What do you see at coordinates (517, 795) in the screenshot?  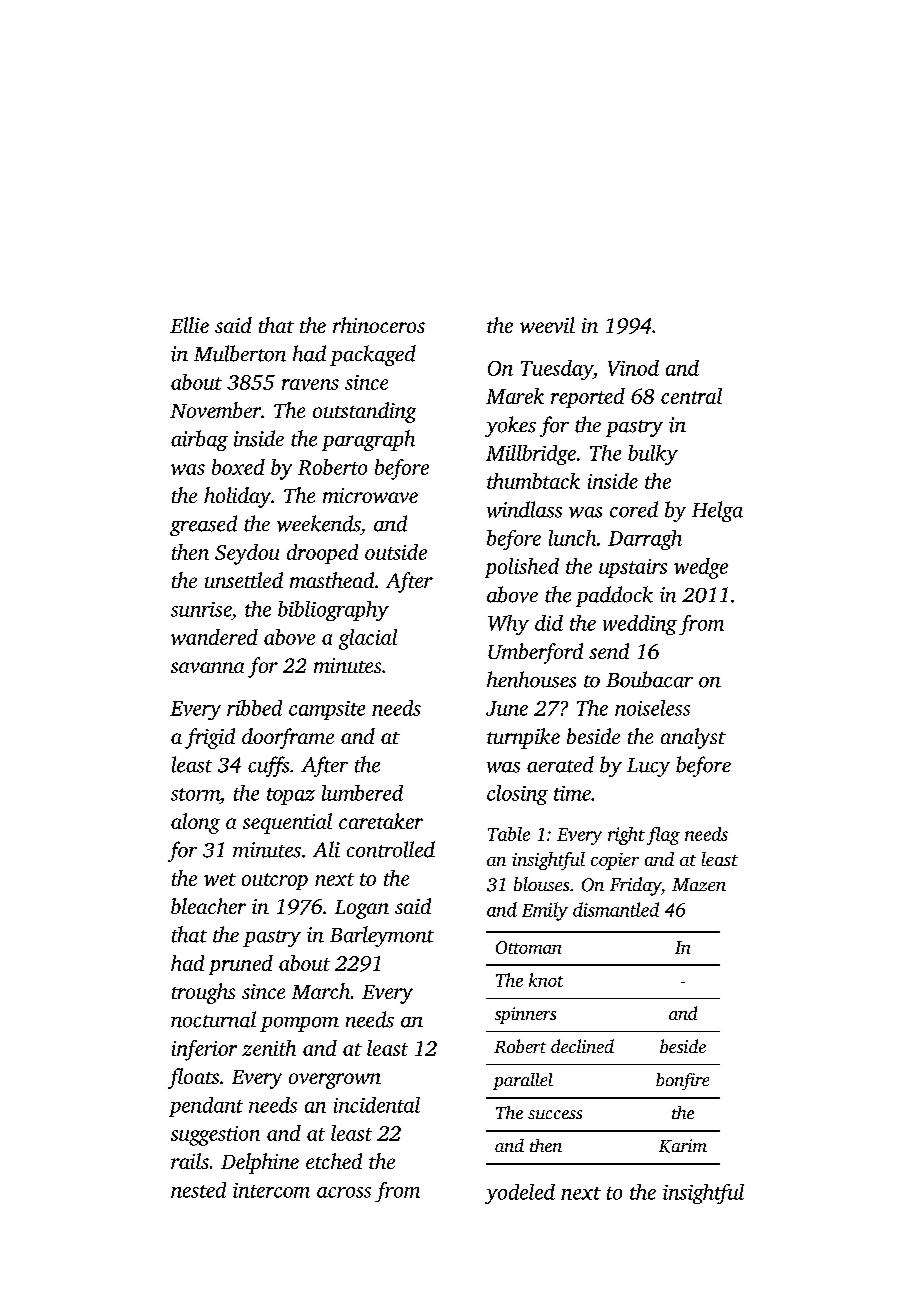 I see `closing` at bounding box center [517, 795].
